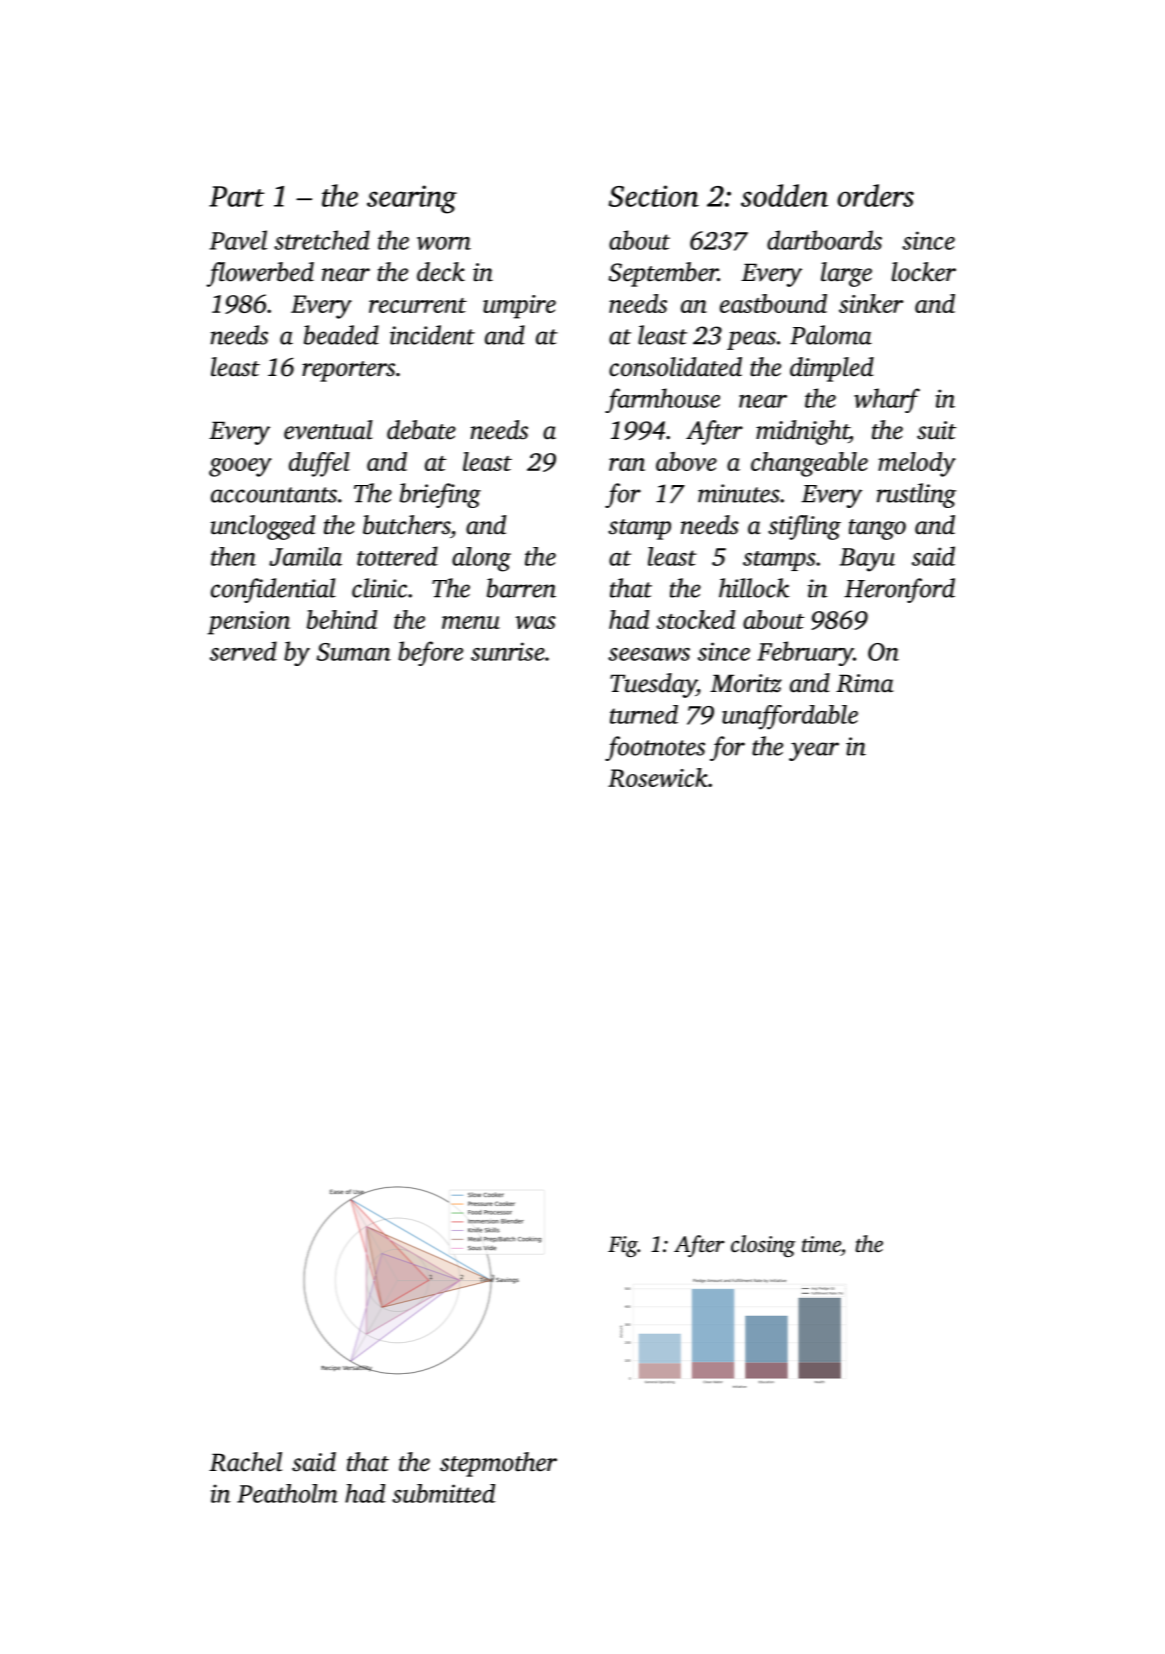 This document has height=1654, width=1165. Describe the element at coordinates (814, 751) in the document. I see `year` at that location.
